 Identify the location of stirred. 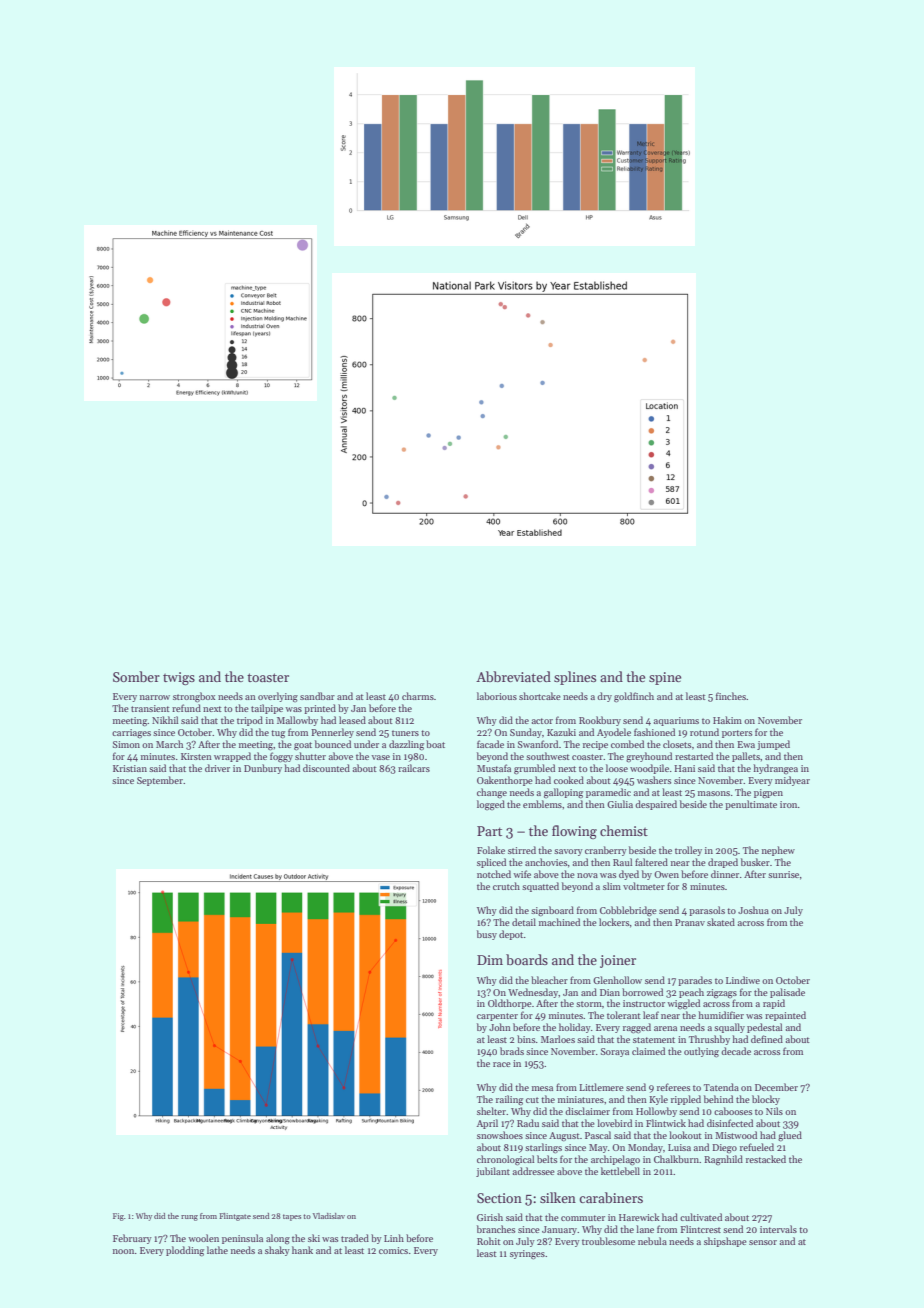
(522, 850).
